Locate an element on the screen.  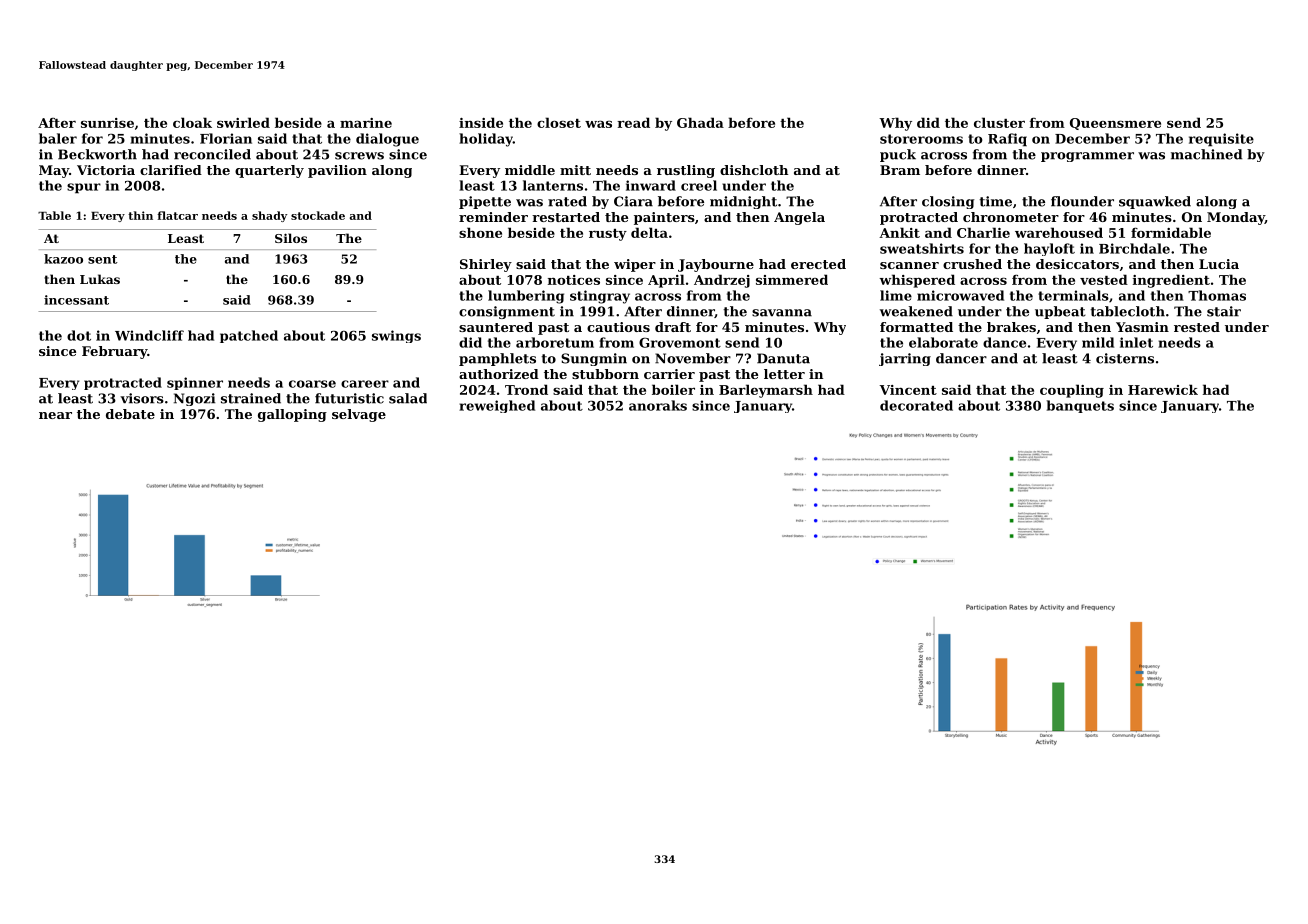
stingray is located at coordinates (600, 297).
